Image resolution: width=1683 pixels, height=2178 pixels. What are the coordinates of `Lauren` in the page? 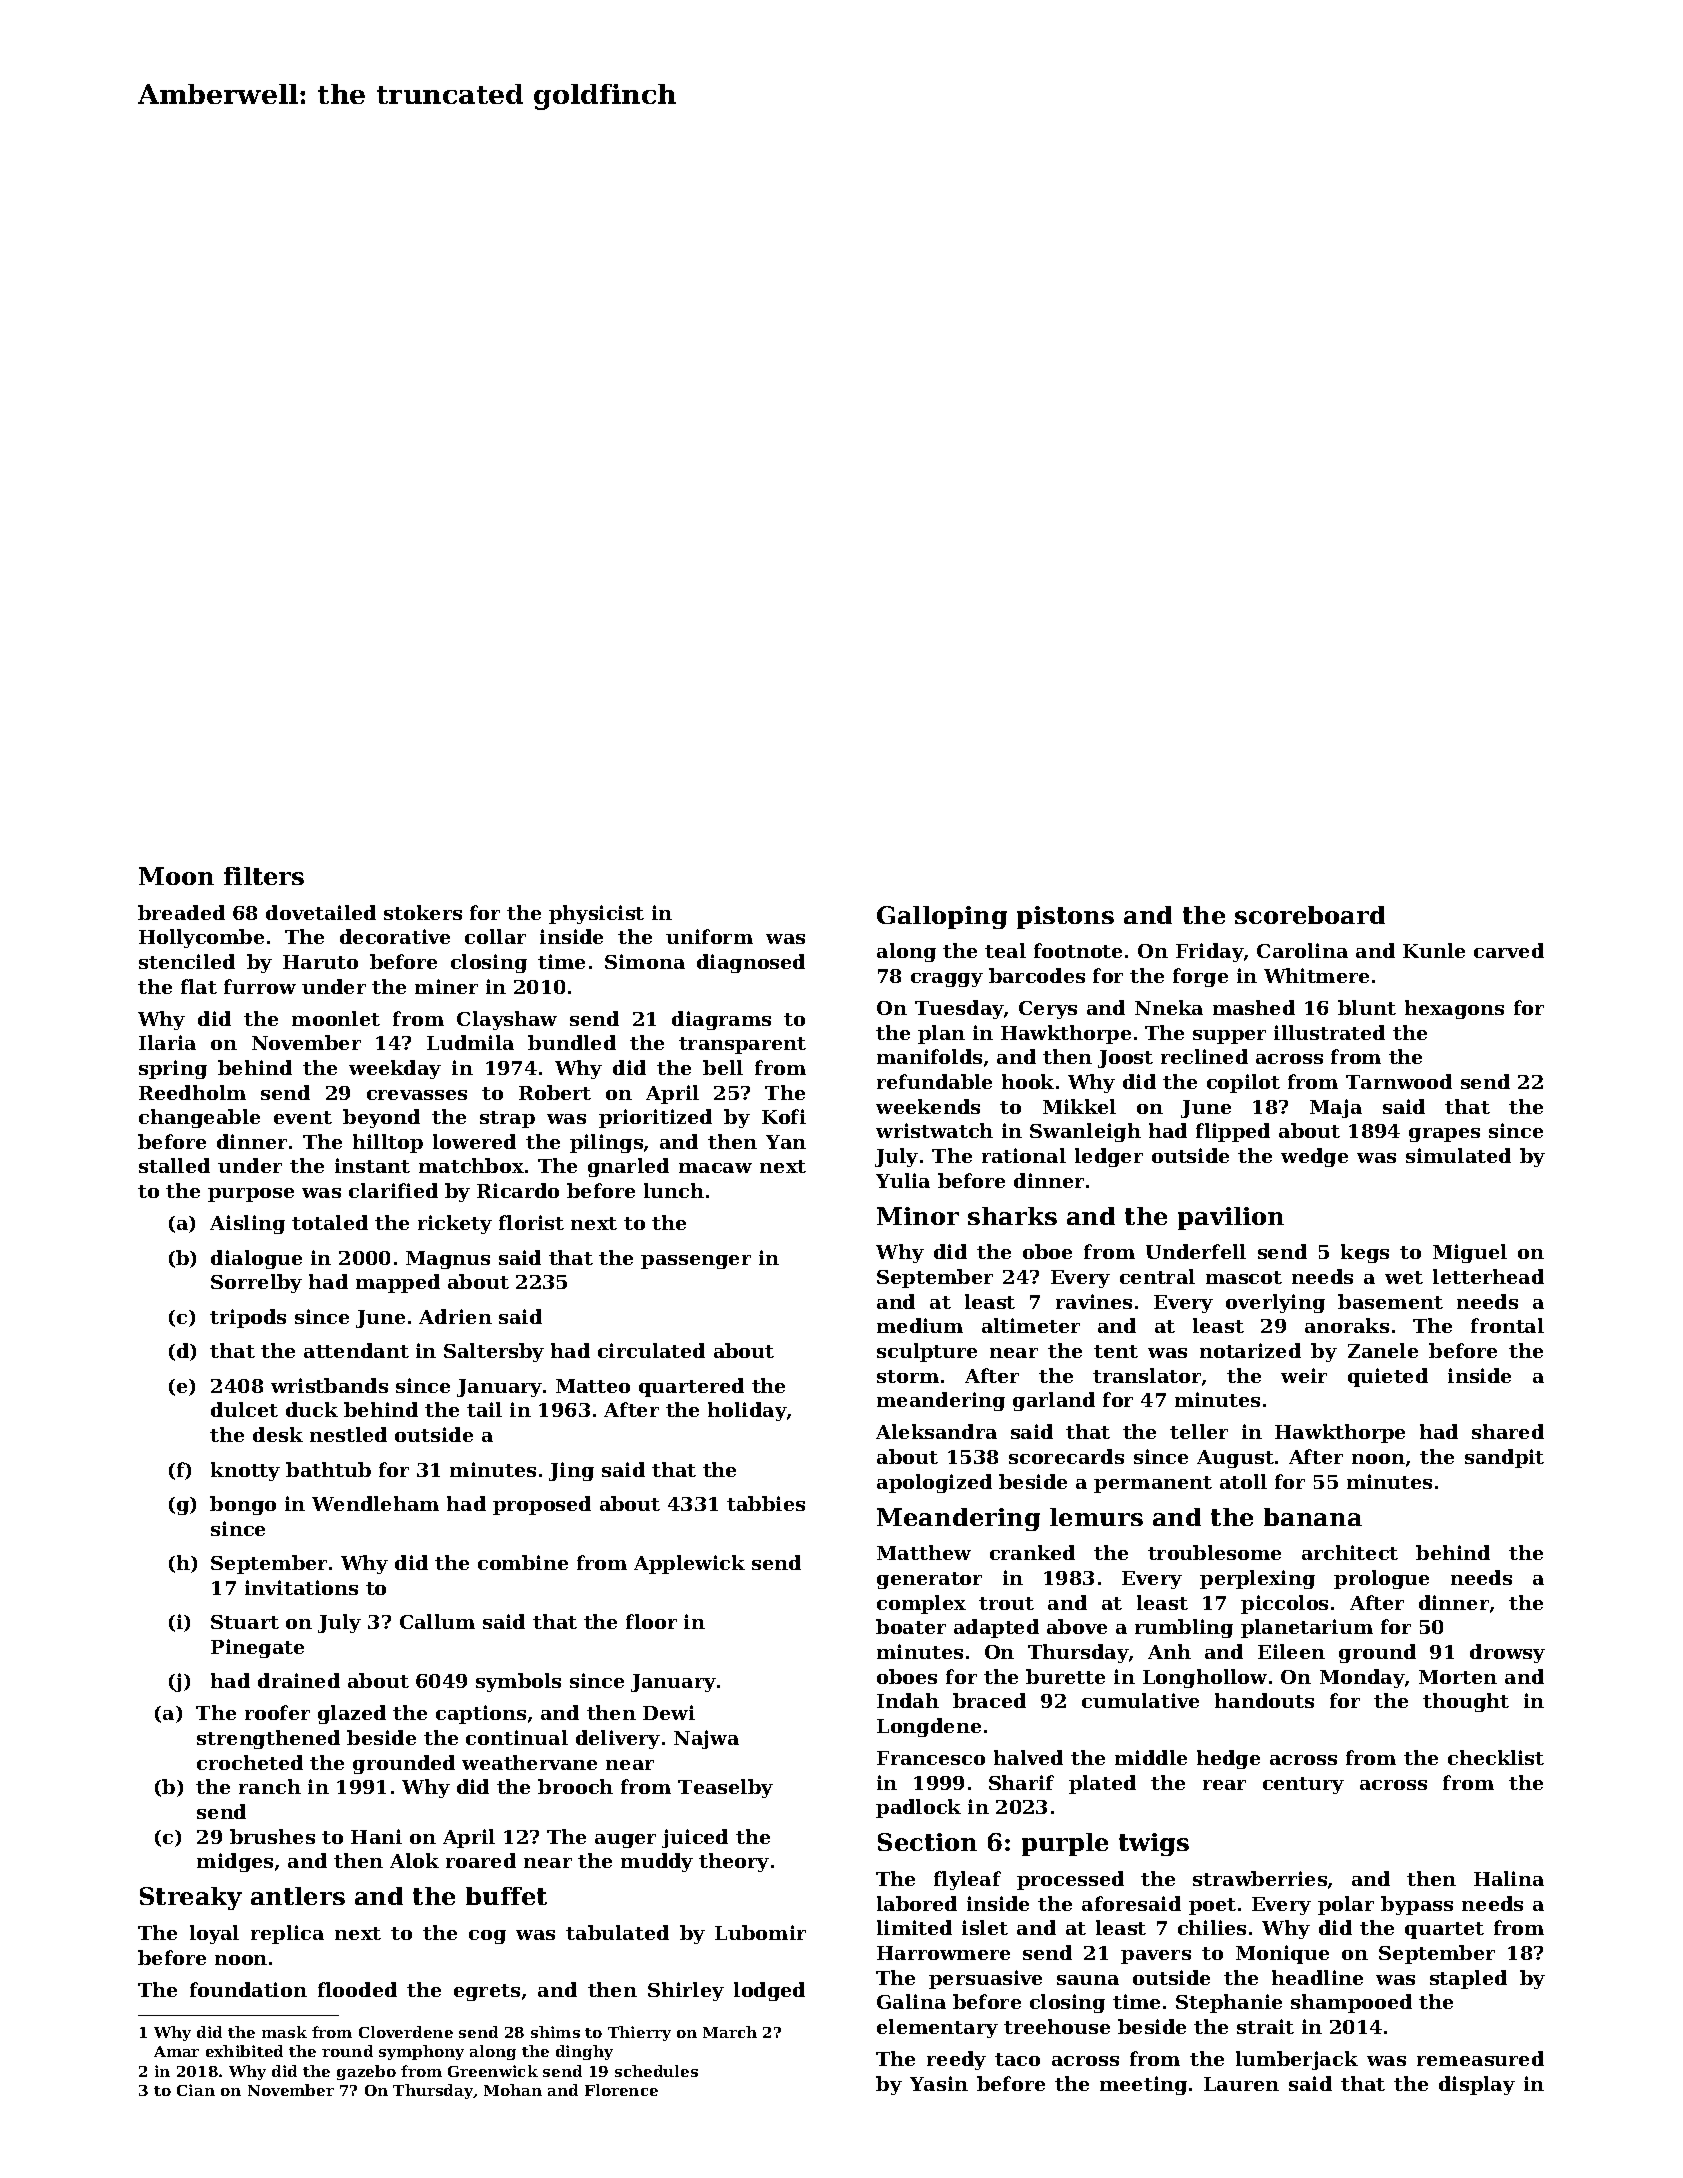 It's located at (1241, 2084).
